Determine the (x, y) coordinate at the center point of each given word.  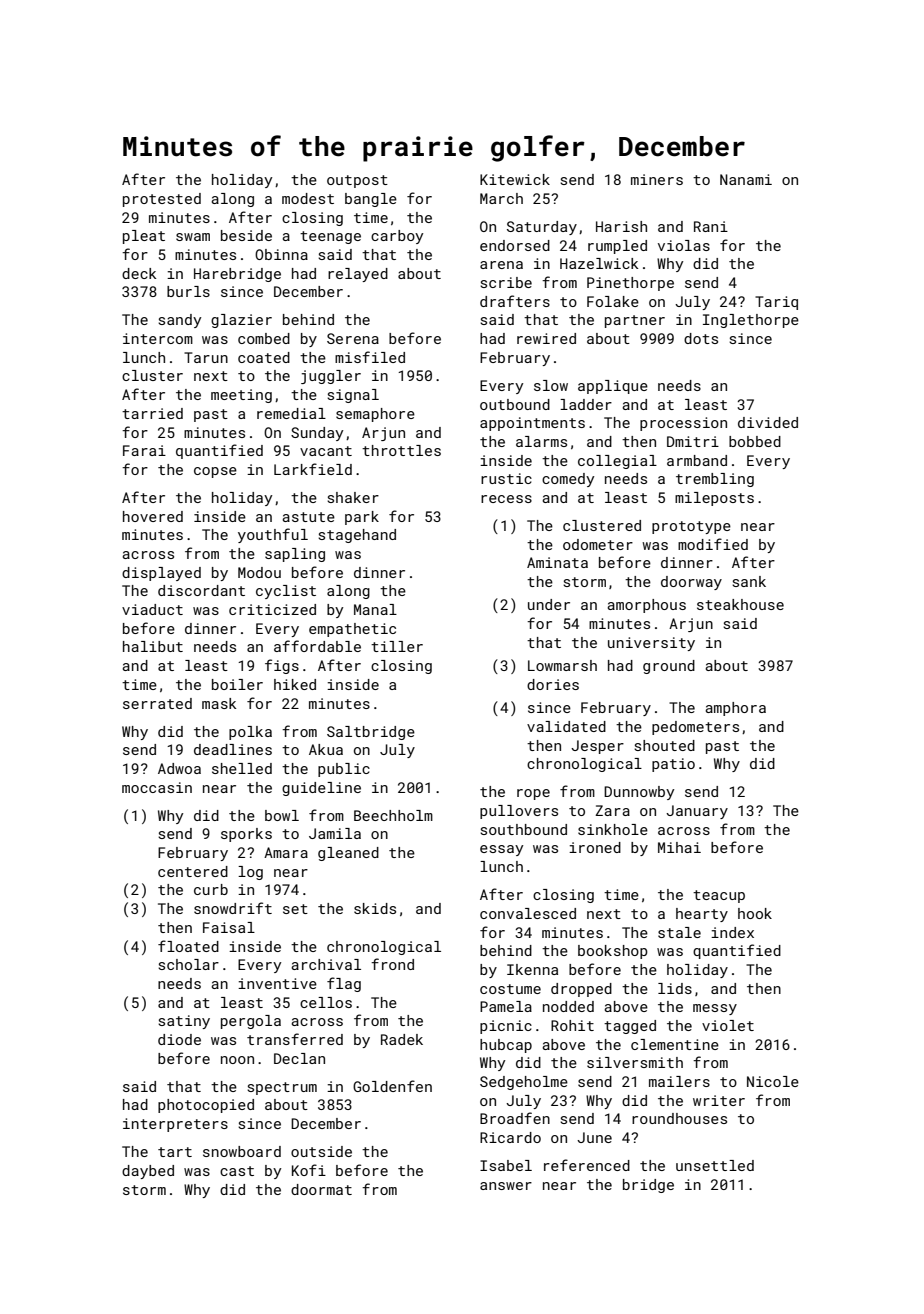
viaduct (152, 609)
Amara (286, 852)
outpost (357, 181)
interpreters (175, 1125)
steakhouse (740, 604)
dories (553, 684)
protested (162, 200)
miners (657, 179)
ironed (595, 847)
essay (501, 850)
